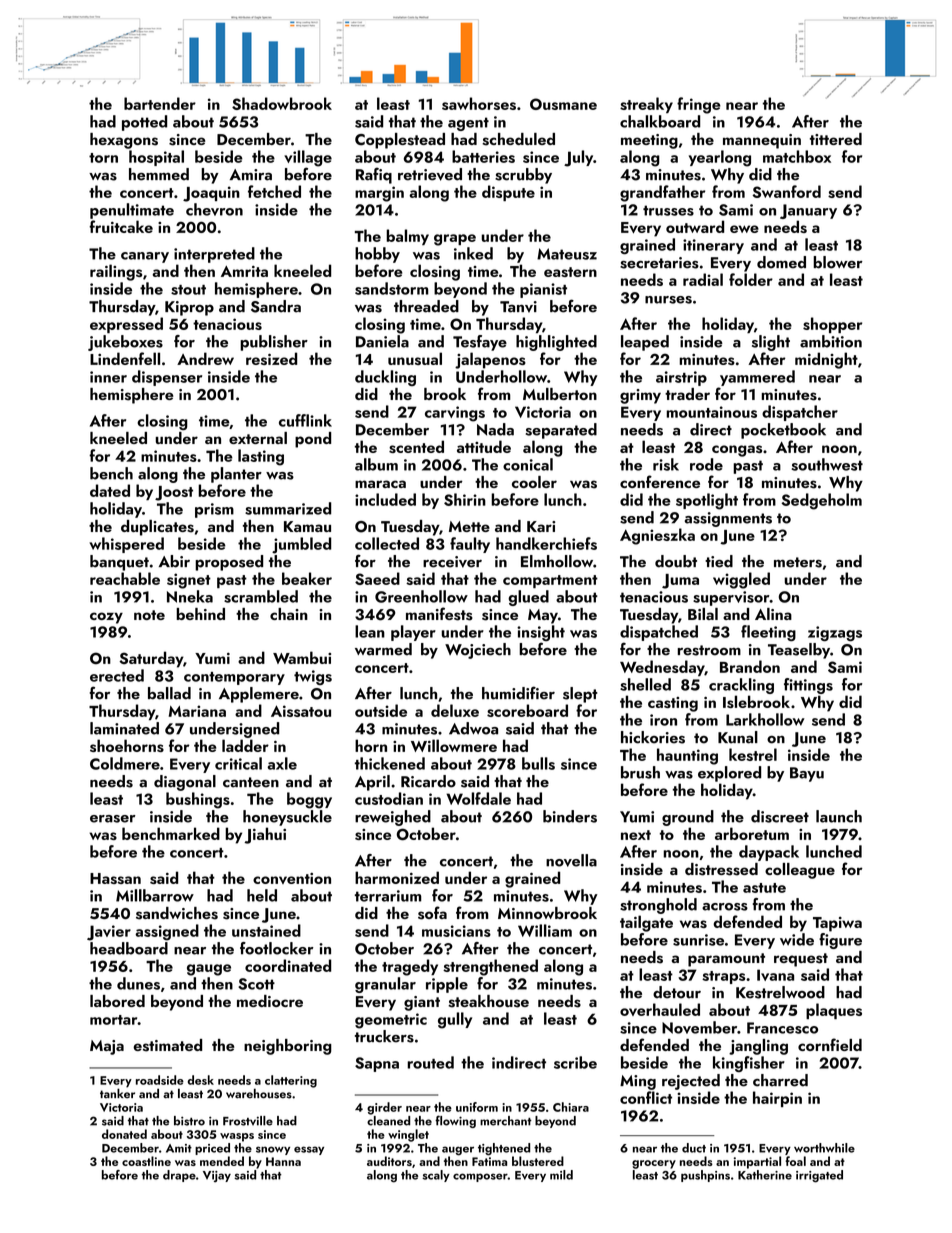 This screenshot has height=1233, width=952. What do you see at coordinates (160, 1080) in the screenshot?
I see `roadside` at bounding box center [160, 1080].
